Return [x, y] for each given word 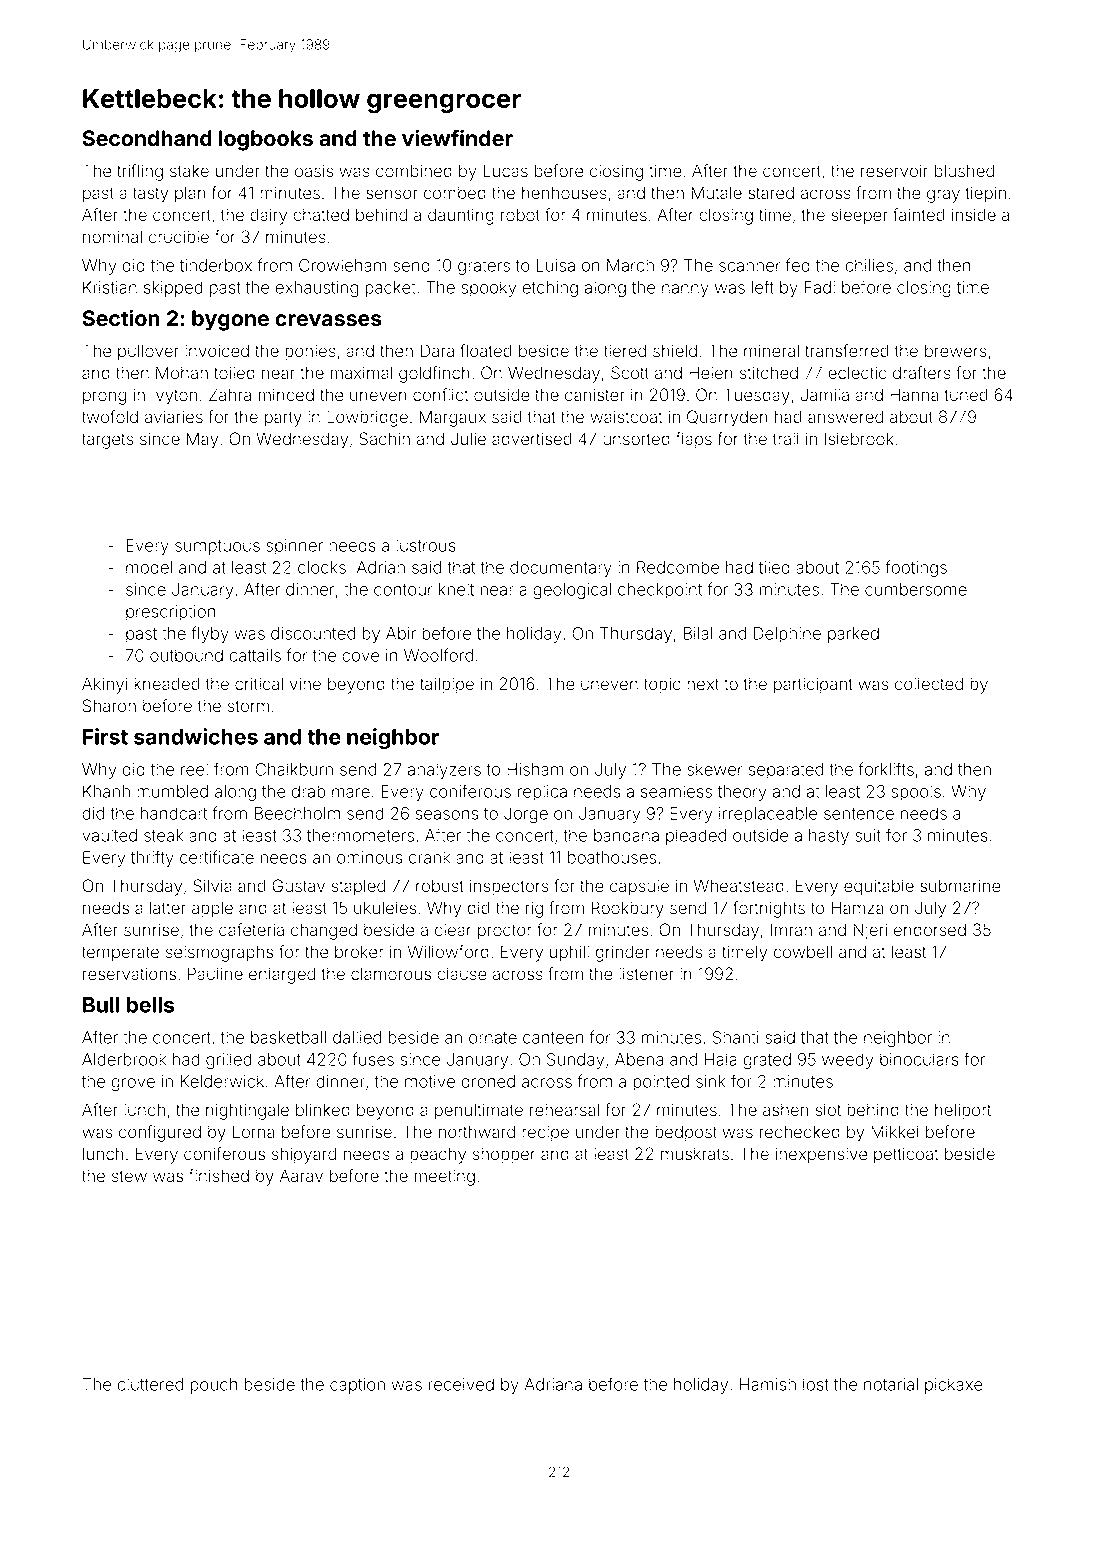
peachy [438, 1155]
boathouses [612, 857]
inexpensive [821, 1155]
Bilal [698, 633]
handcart [174, 813]
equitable [879, 887]
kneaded [167, 684]
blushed [964, 171]
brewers [956, 351]
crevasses [328, 320]
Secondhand [147, 138]
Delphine [787, 635]
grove [133, 1085]
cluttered [150, 1384]
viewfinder [457, 138]
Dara [437, 351]
